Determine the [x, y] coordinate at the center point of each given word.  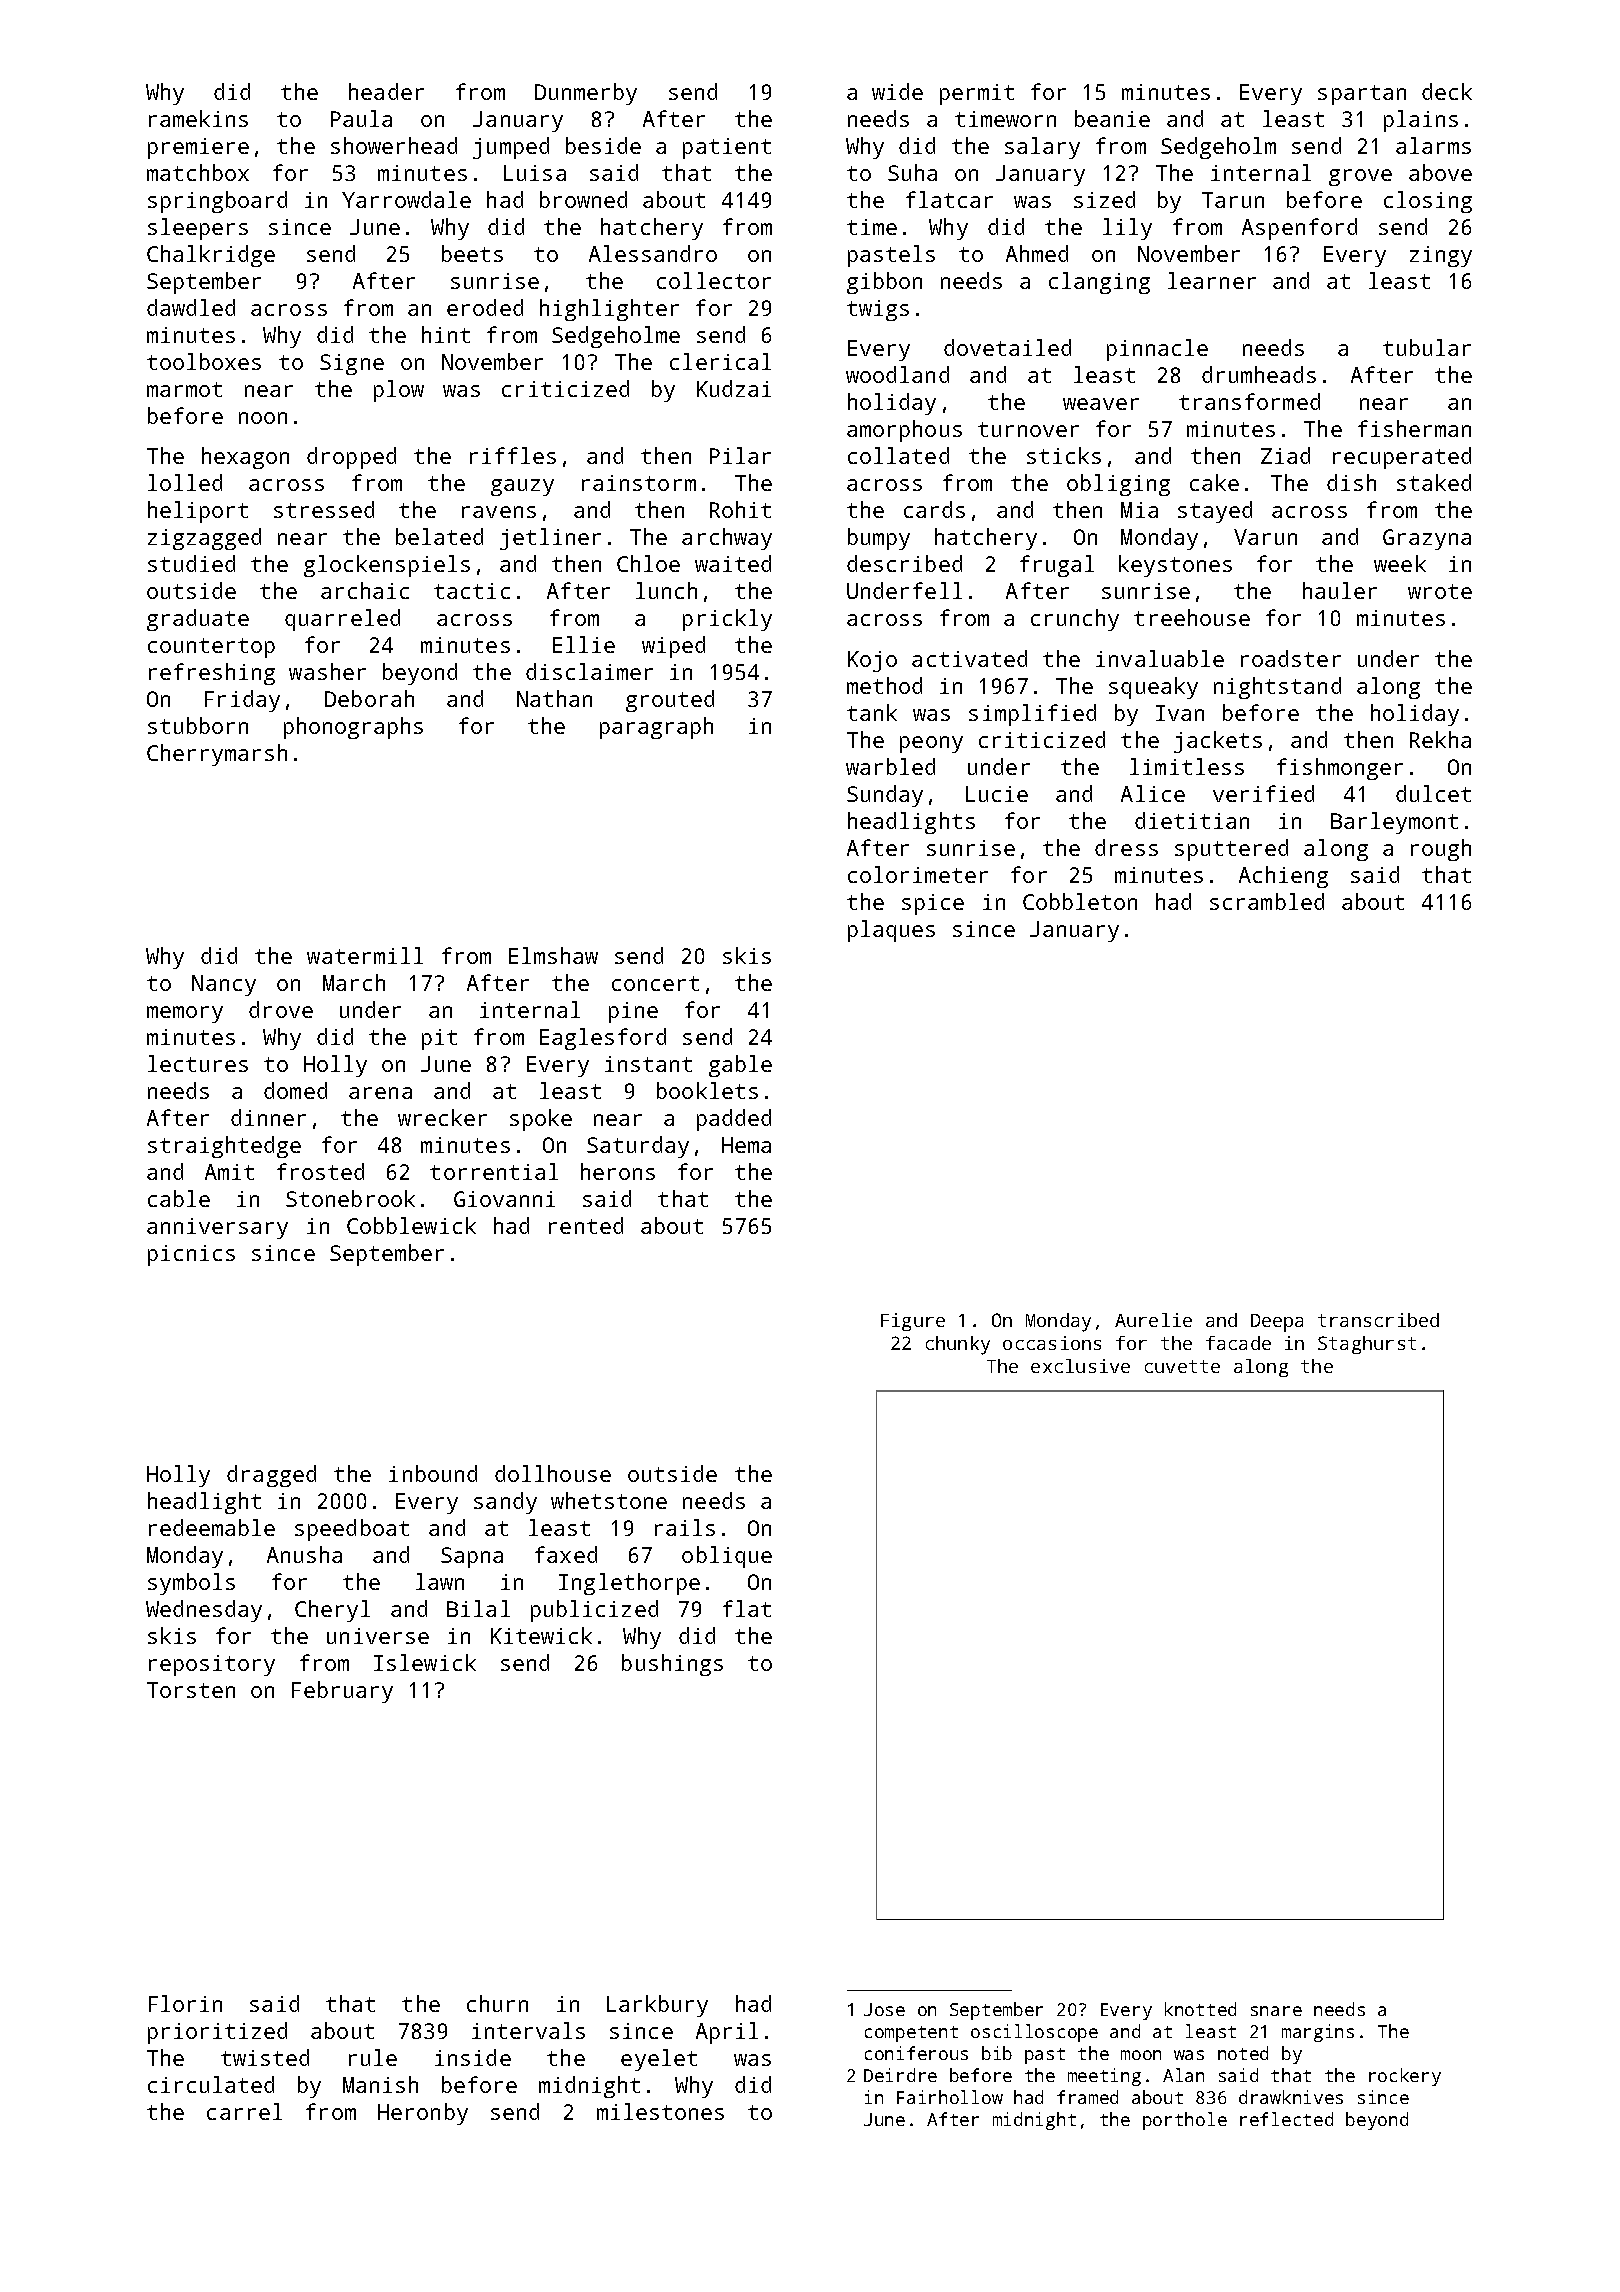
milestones [660, 2111]
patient [727, 148]
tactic [472, 591]
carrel [244, 2111]
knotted [1200, 2009]
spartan [1362, 95]
